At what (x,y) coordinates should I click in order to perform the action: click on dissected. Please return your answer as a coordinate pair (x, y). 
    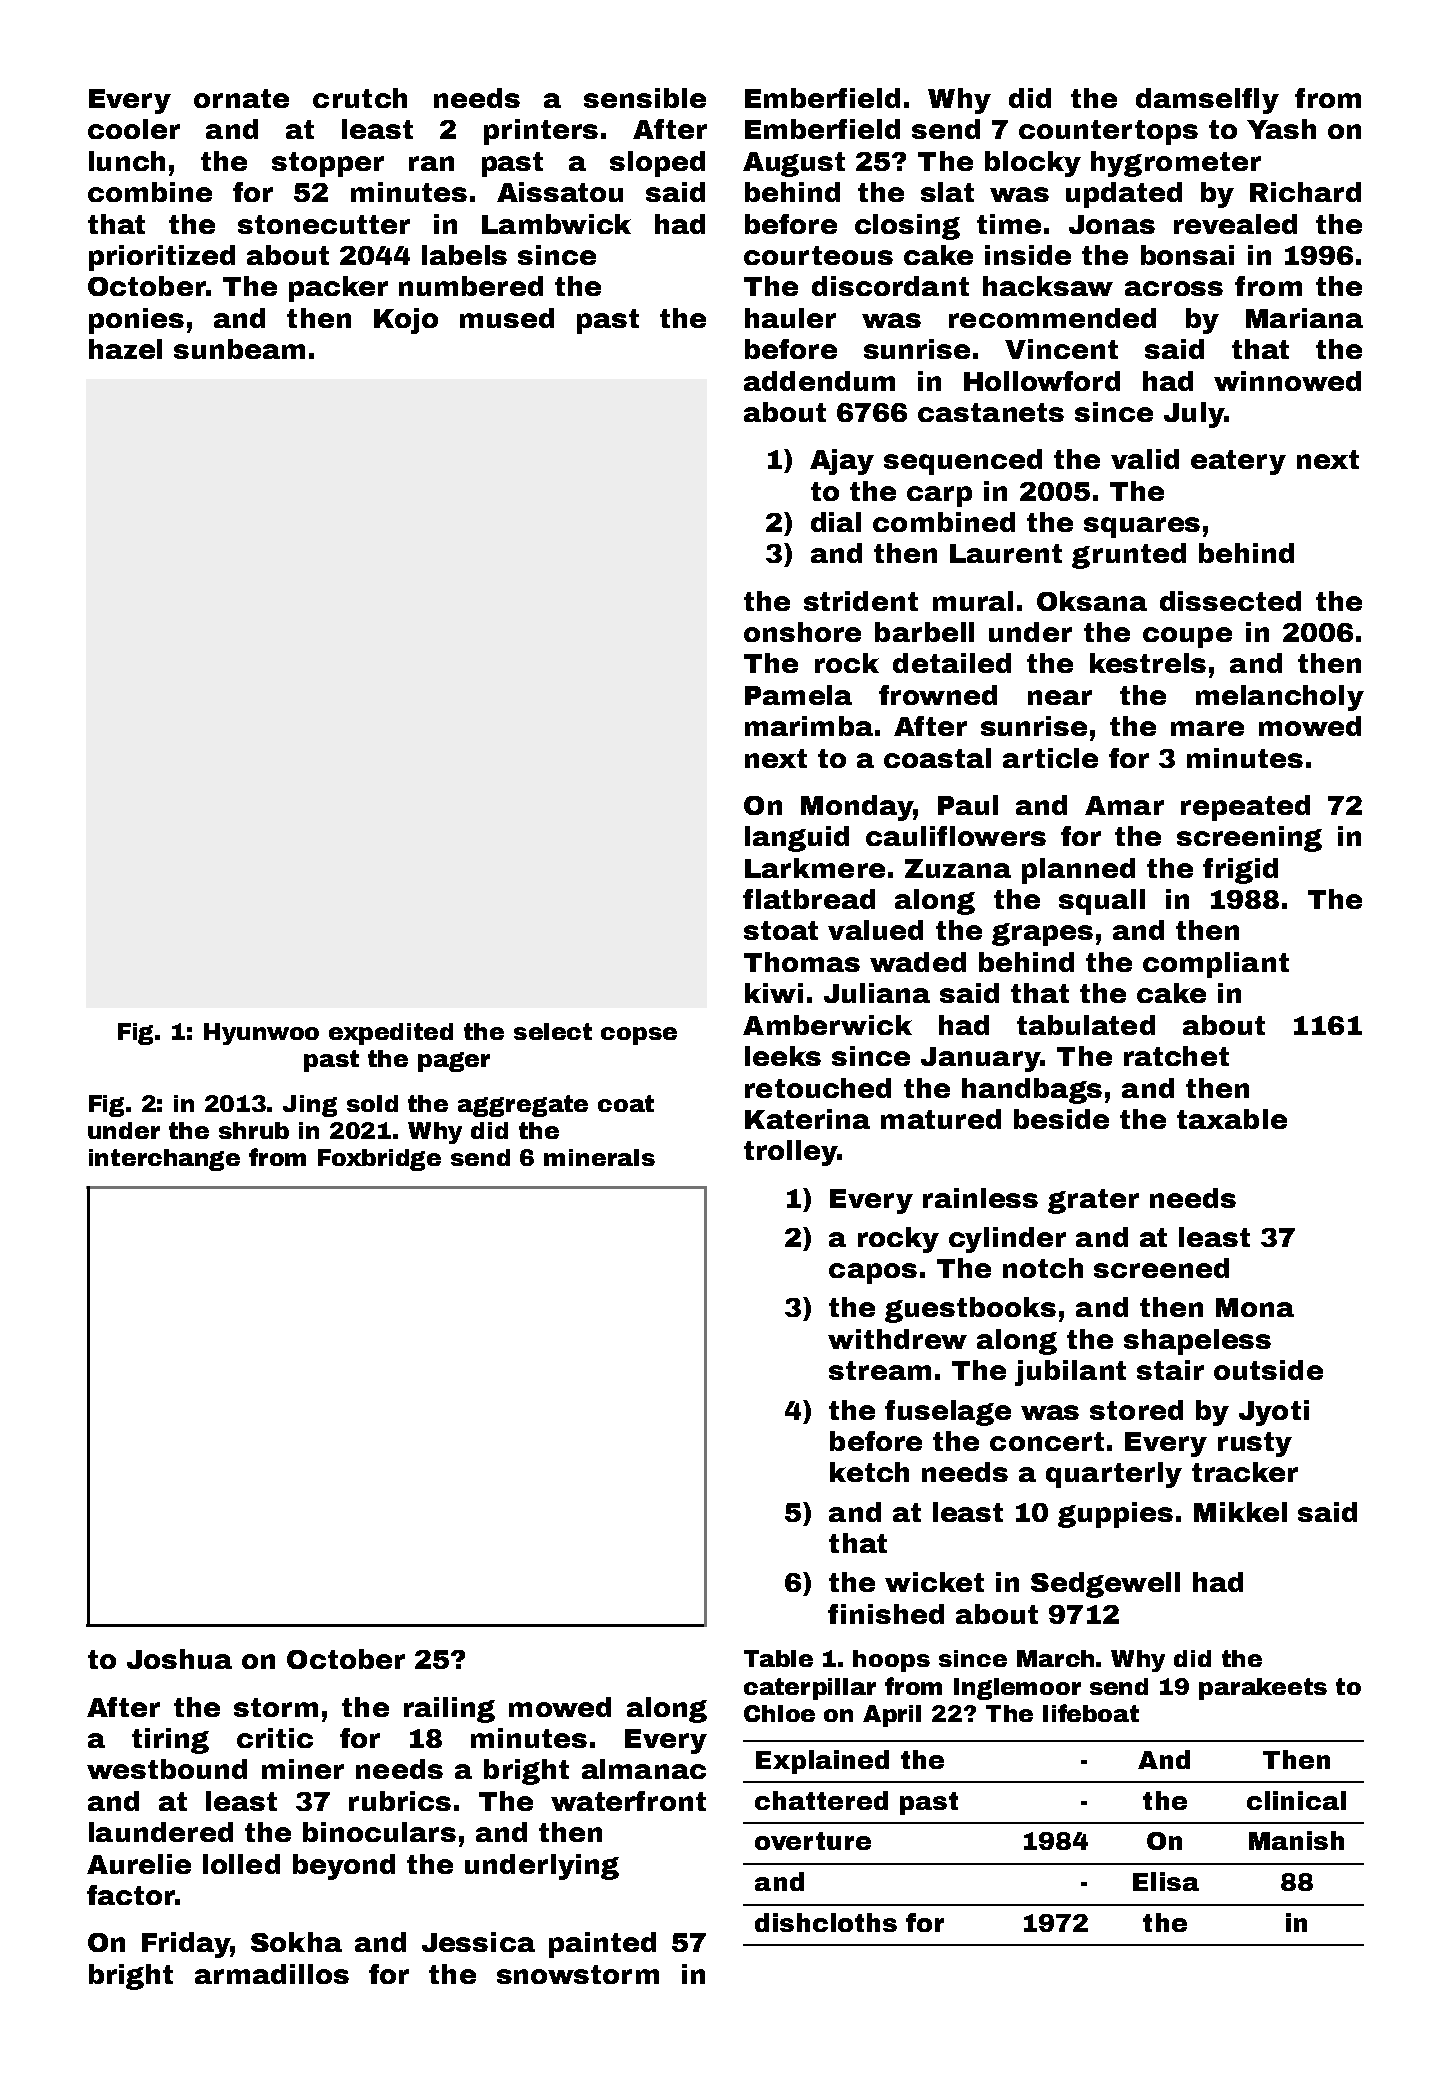
    Looking at the image, I should click on (1230, 601).
